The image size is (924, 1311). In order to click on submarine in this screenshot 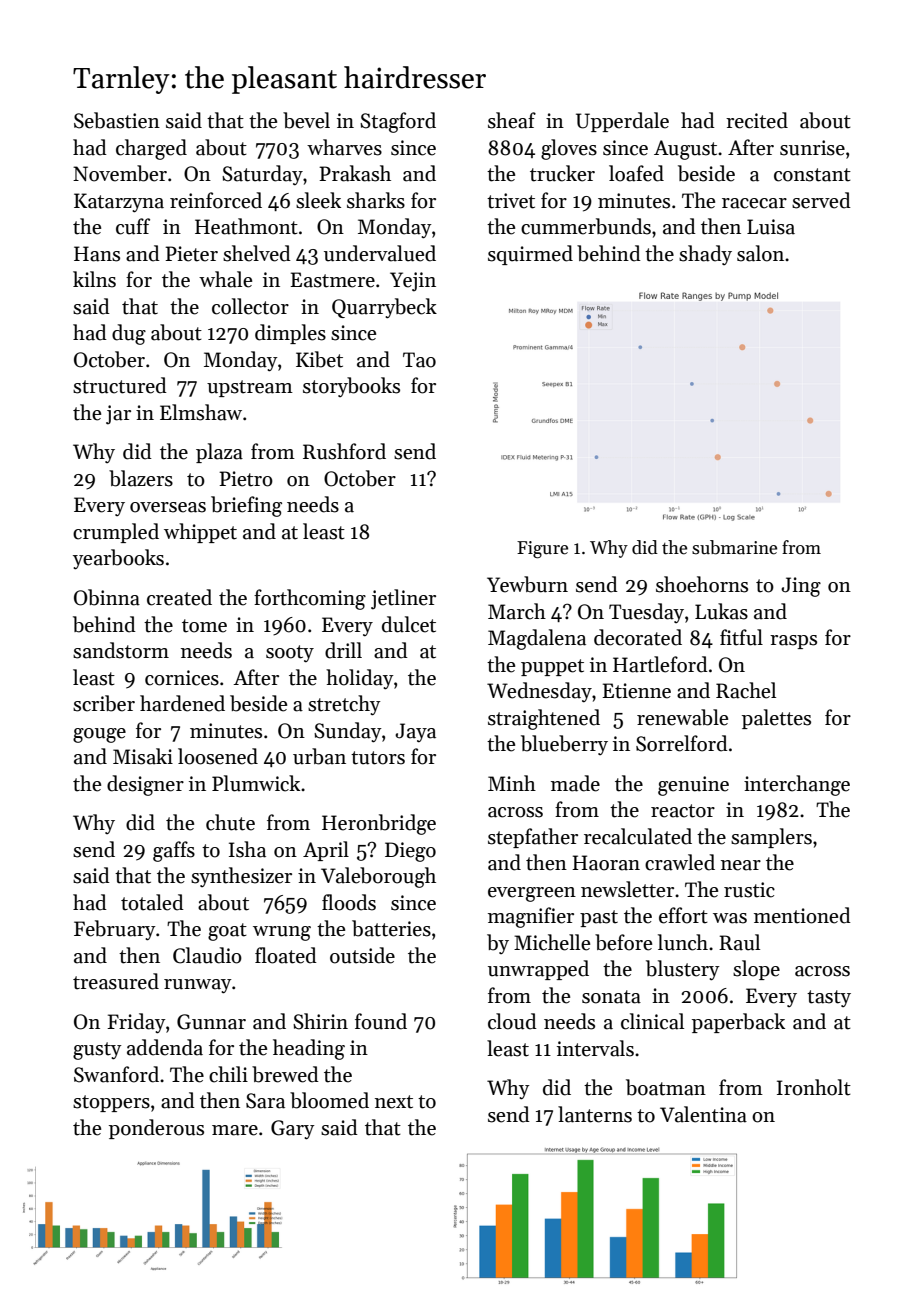, I will do `click(734, 547)`.
